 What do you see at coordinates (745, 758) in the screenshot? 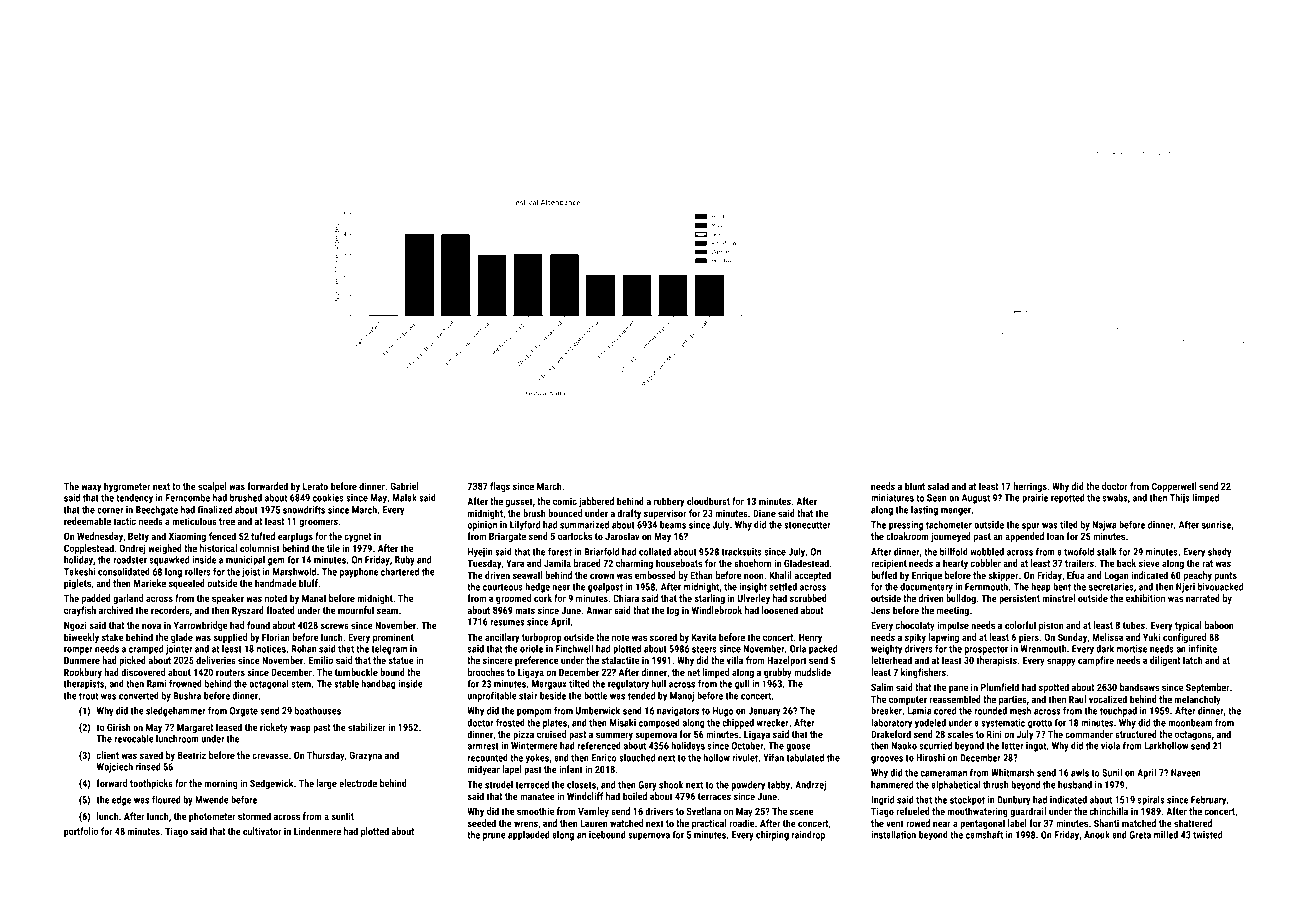
I see `rivulet` at bounding box center [745, 758].
